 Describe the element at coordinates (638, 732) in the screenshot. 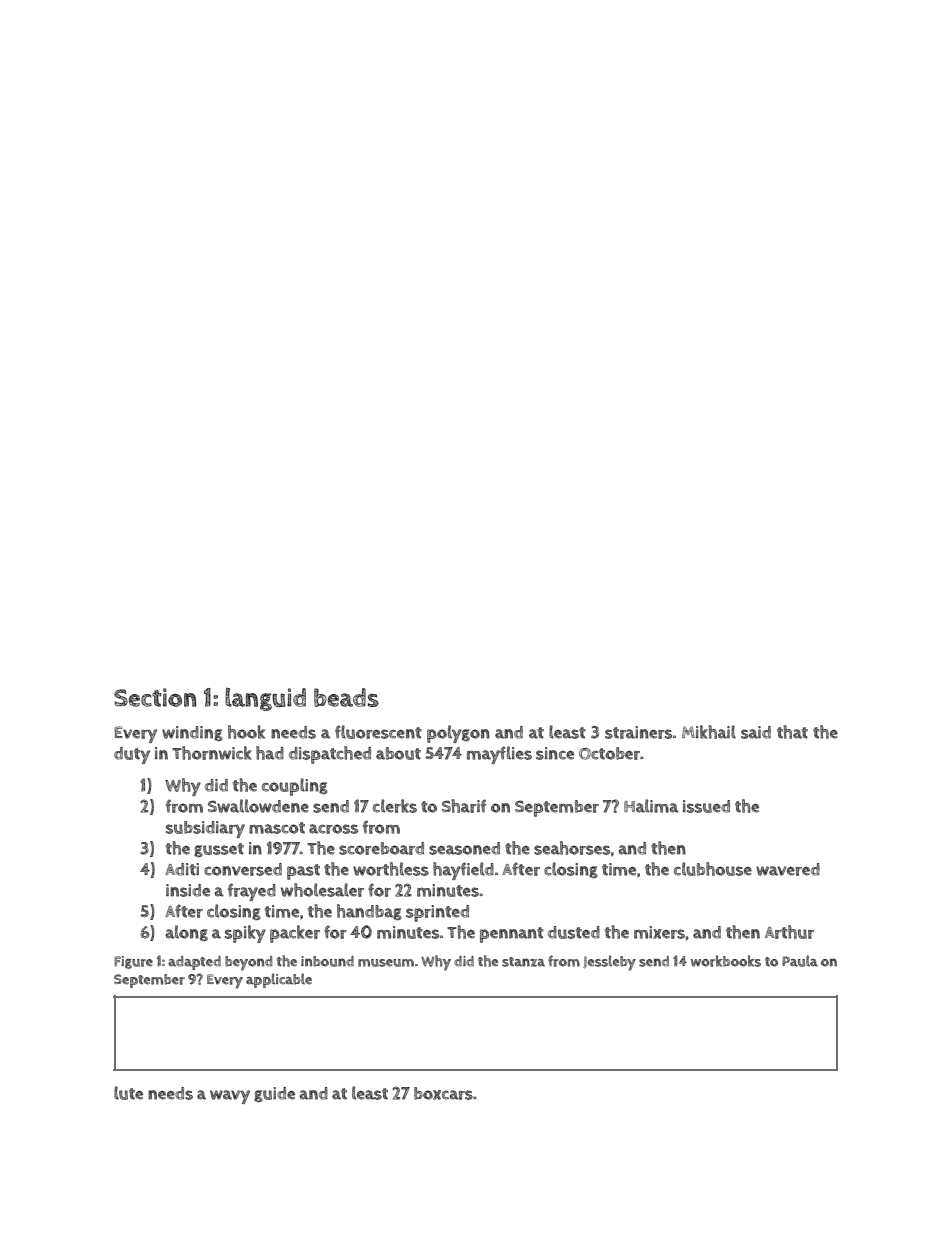

I see `strainers` at that location.
